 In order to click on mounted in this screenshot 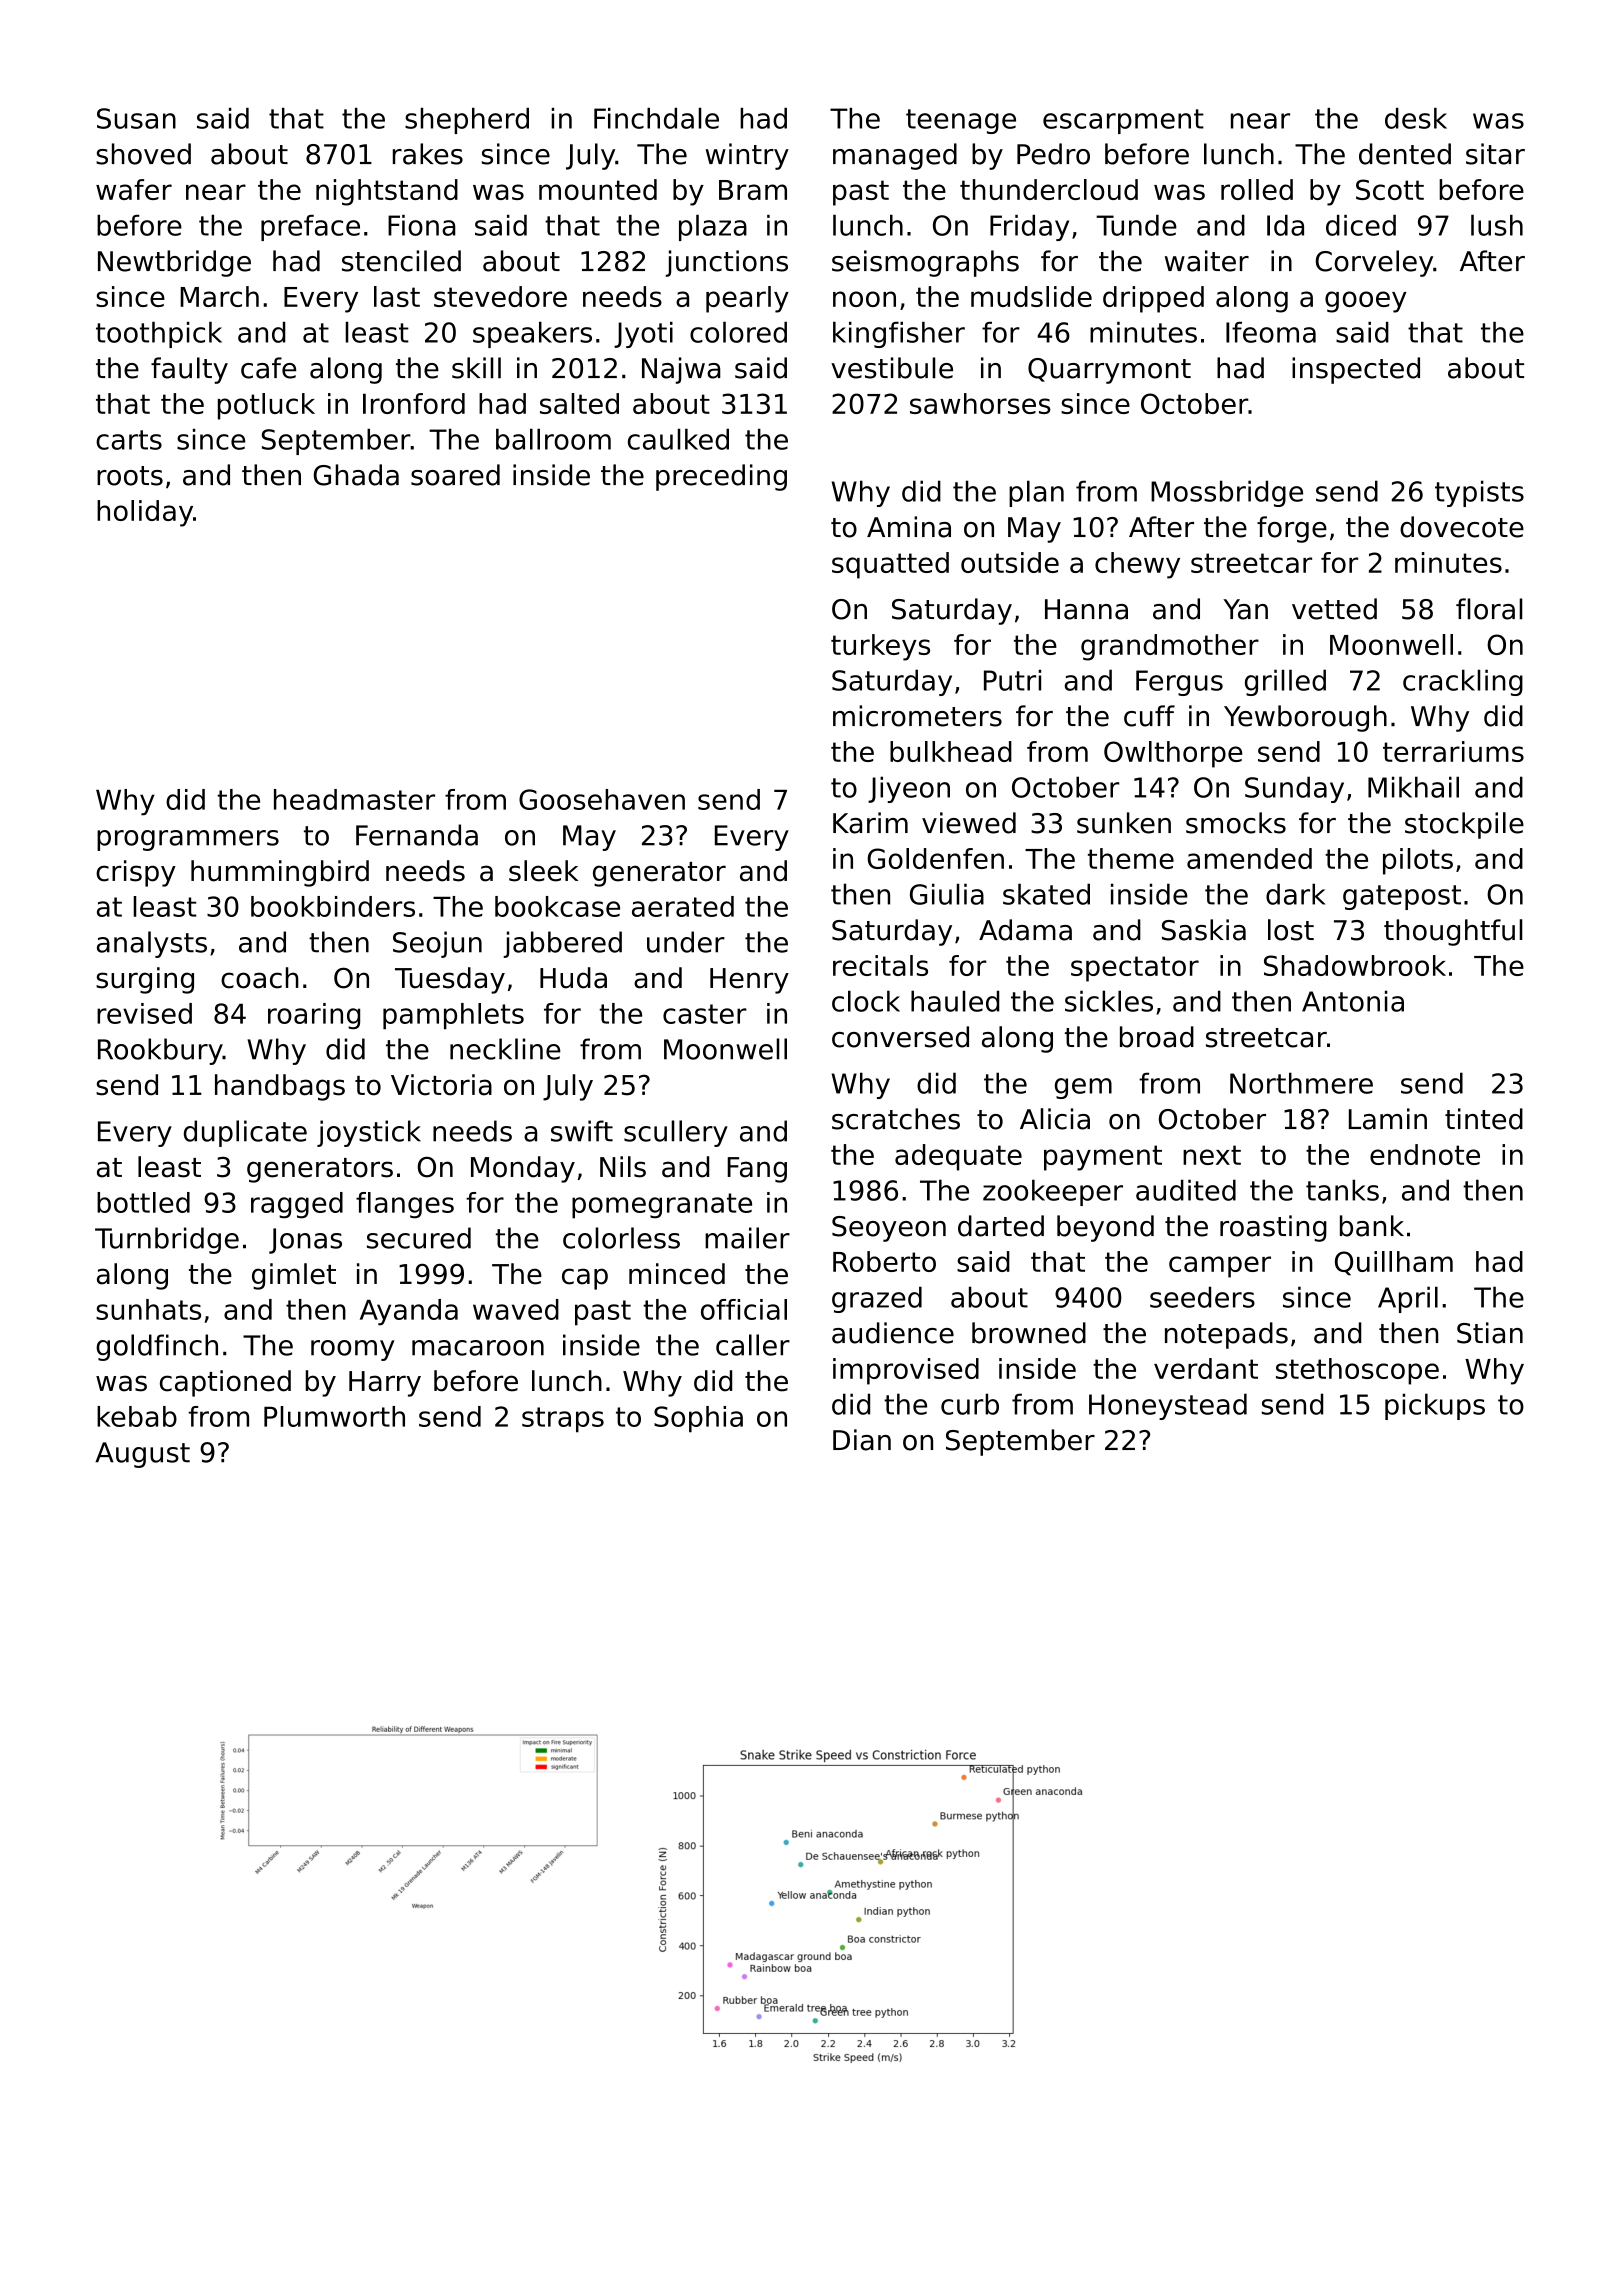, I will do `click(598, 189)`.
